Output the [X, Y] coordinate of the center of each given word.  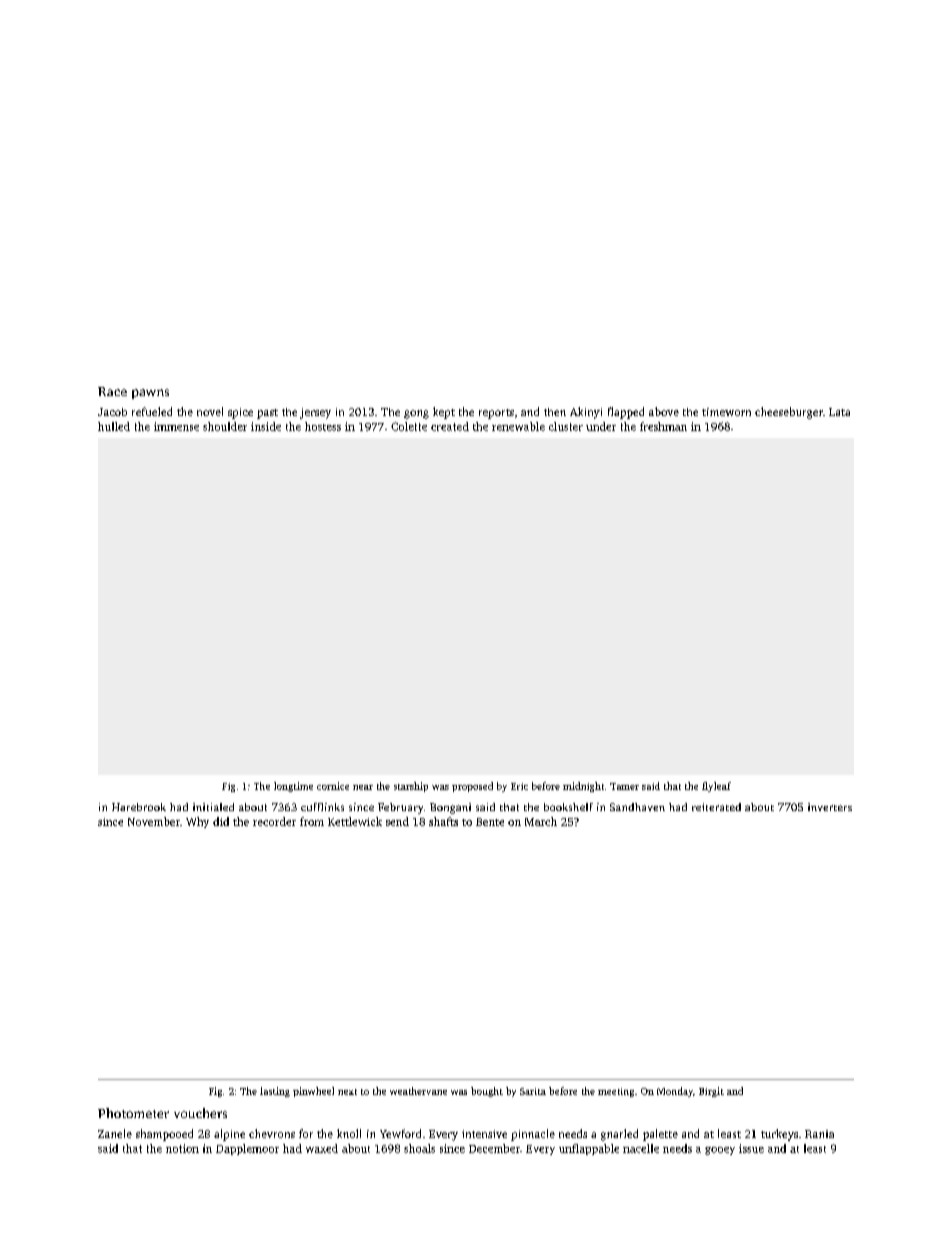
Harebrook [139, 807]
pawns [150, 394]
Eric [519, 786]
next [347, 1092]
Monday [675, 1092]
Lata [839, 412]
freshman [663, 426]
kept [444, 413]
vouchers [200, 1113]
